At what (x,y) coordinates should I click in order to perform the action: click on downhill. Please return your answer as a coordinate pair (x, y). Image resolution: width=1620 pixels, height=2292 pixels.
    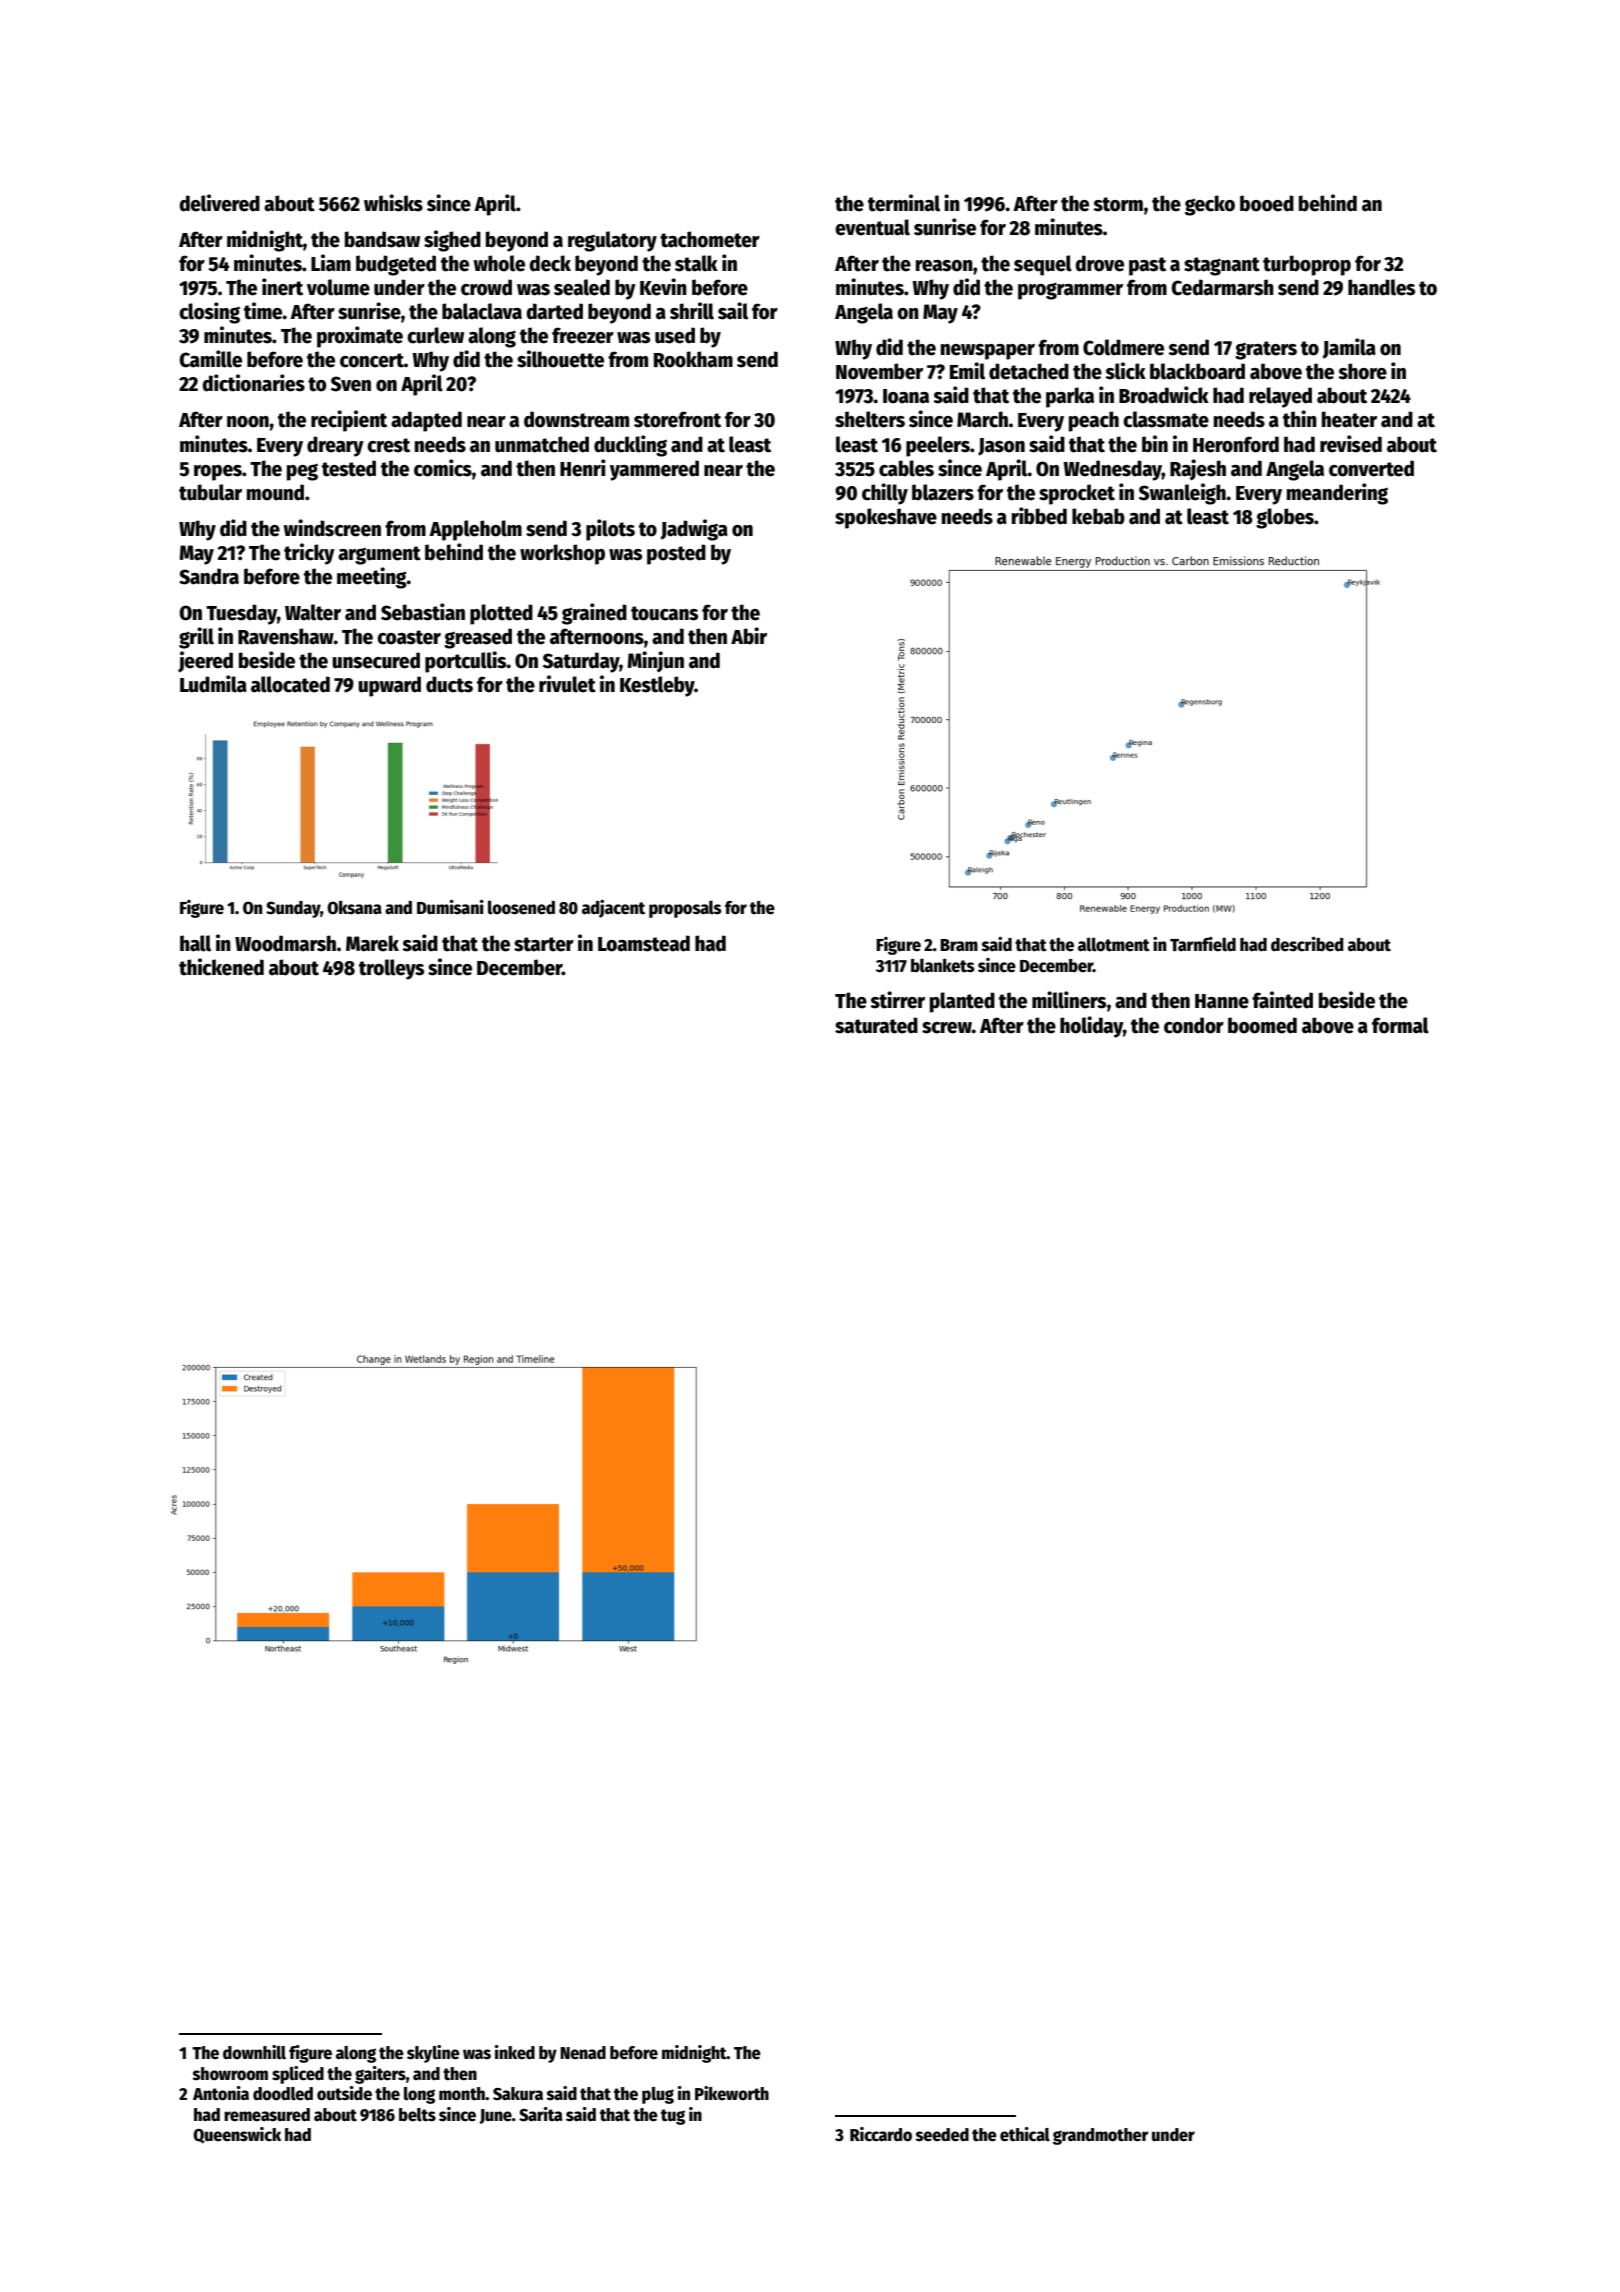
    Looking at the image, I should click on (254, 2052).
